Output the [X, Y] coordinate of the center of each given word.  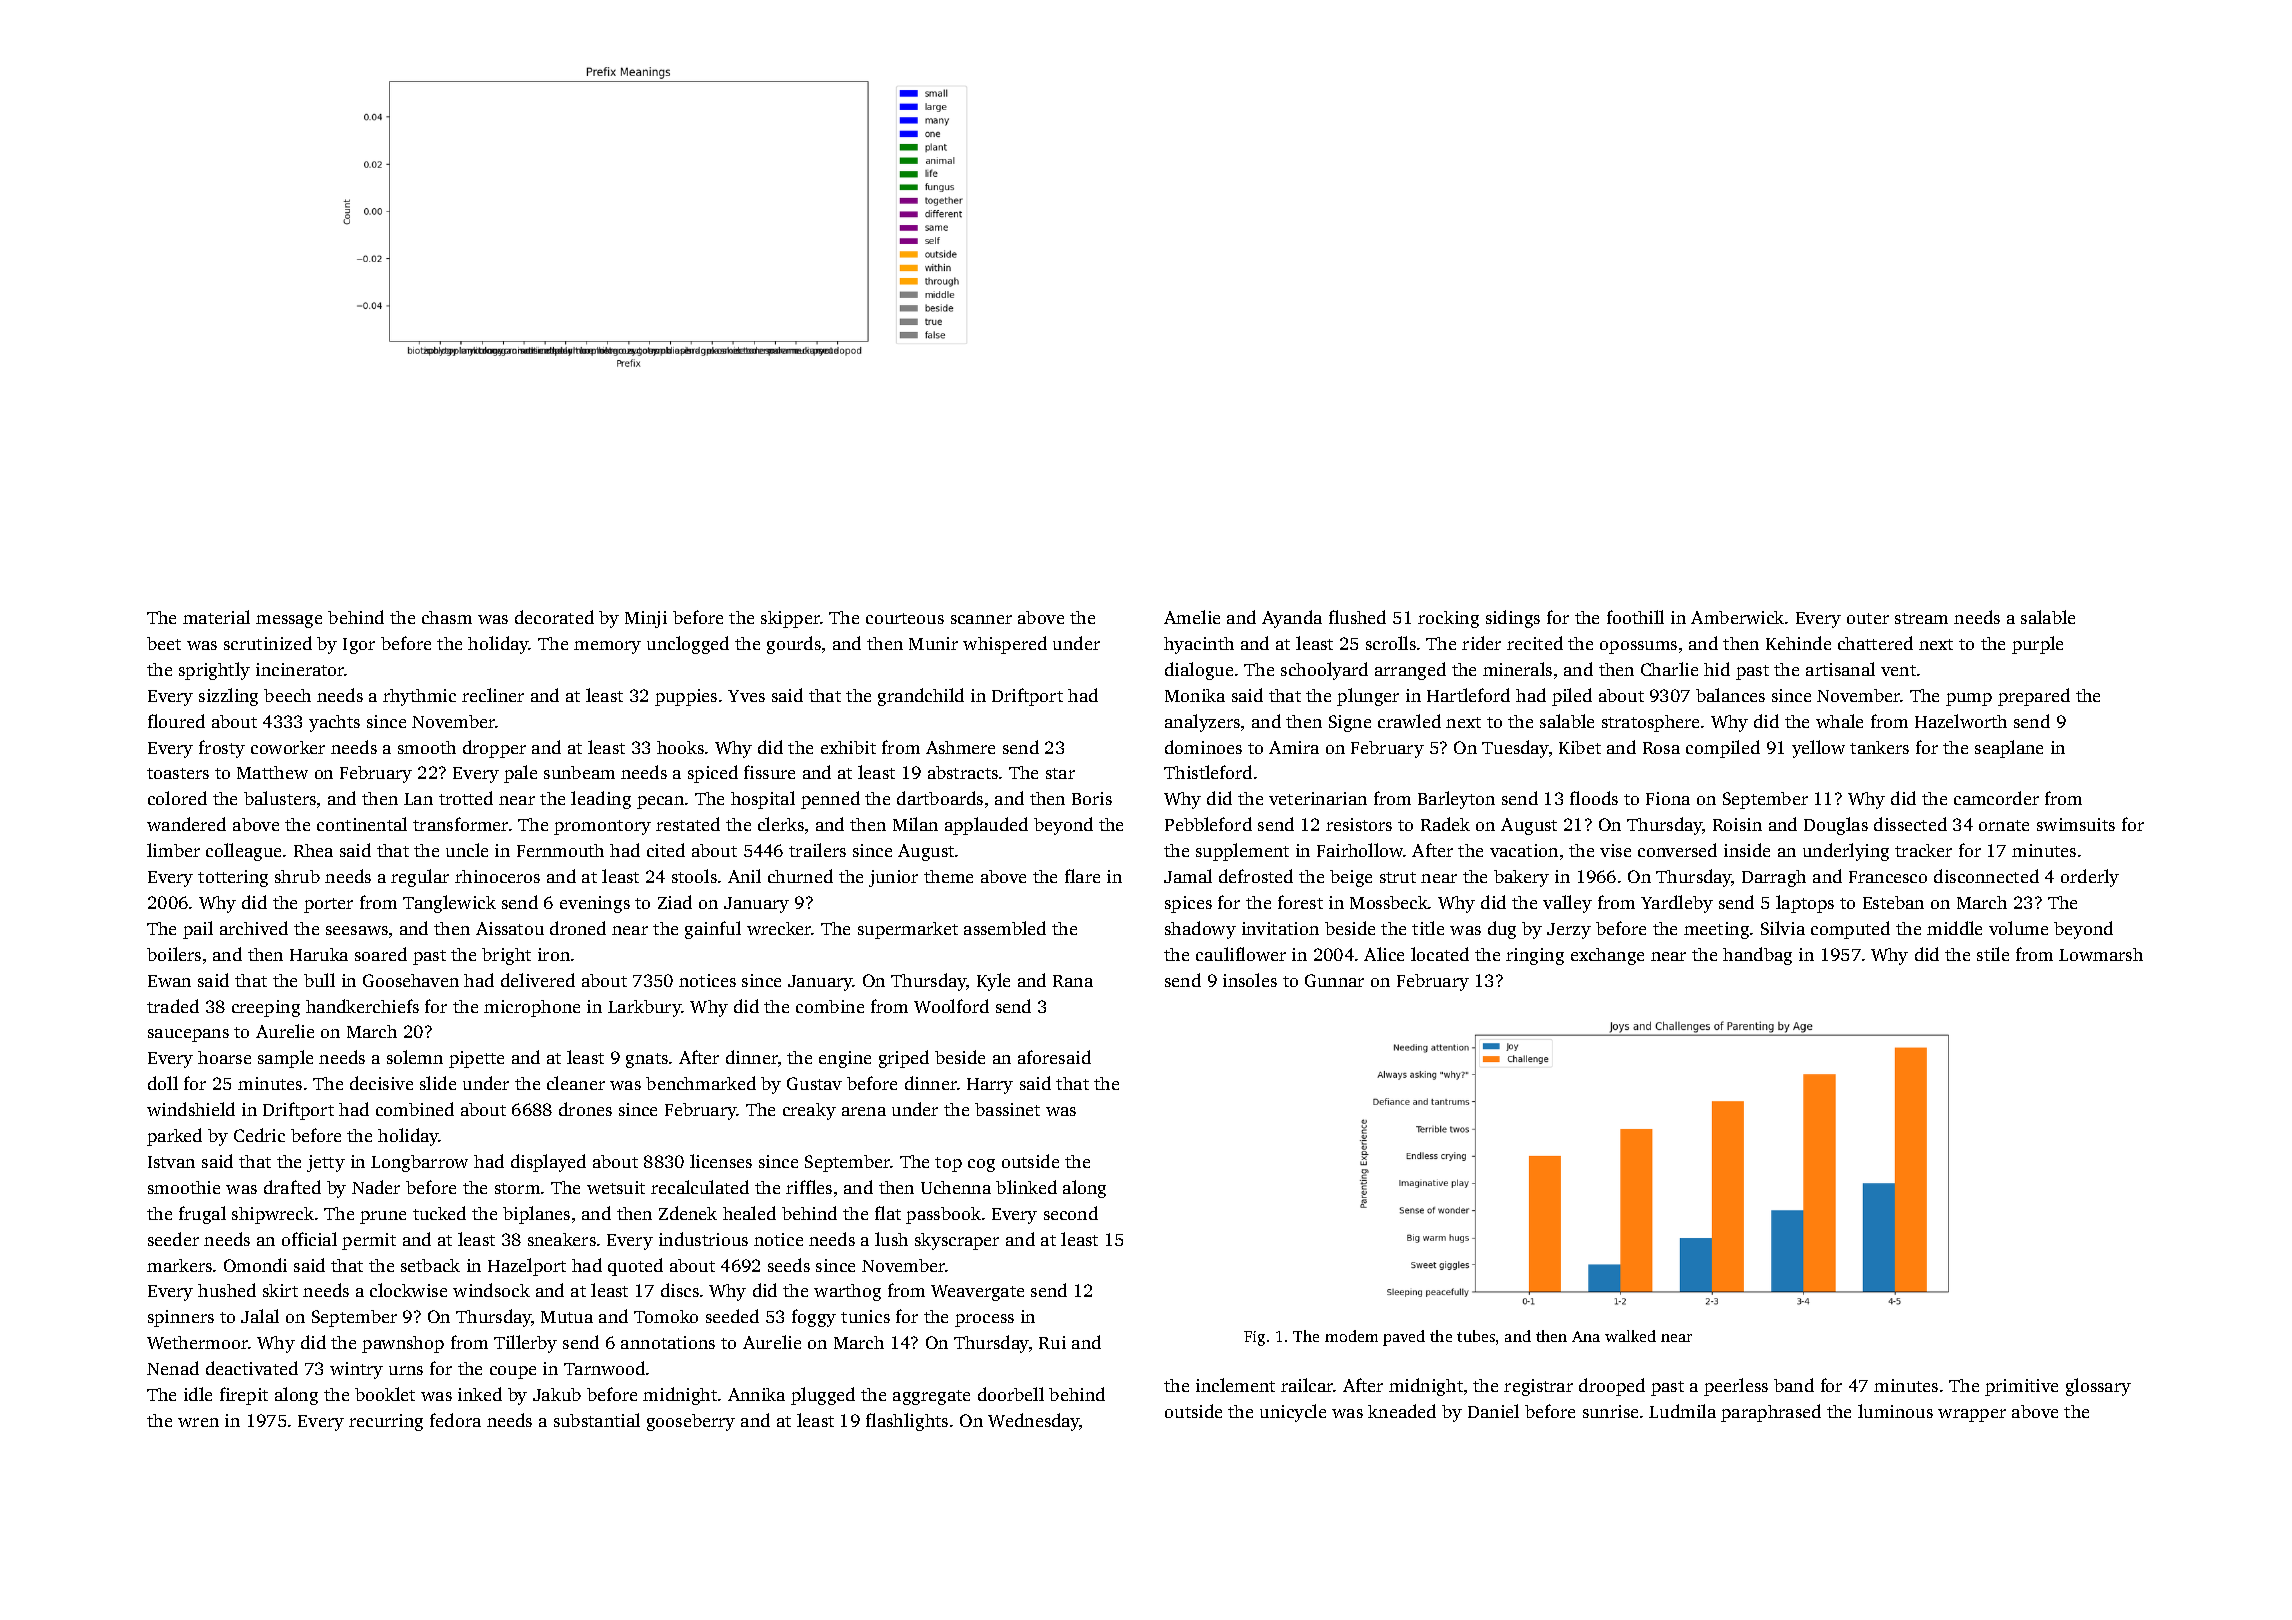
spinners [181, 1318]
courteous [905, 618]
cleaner [576, 1083]
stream [1921, 618]
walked [1630, 1336]
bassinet [1007, 1109]
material [216, 617]
